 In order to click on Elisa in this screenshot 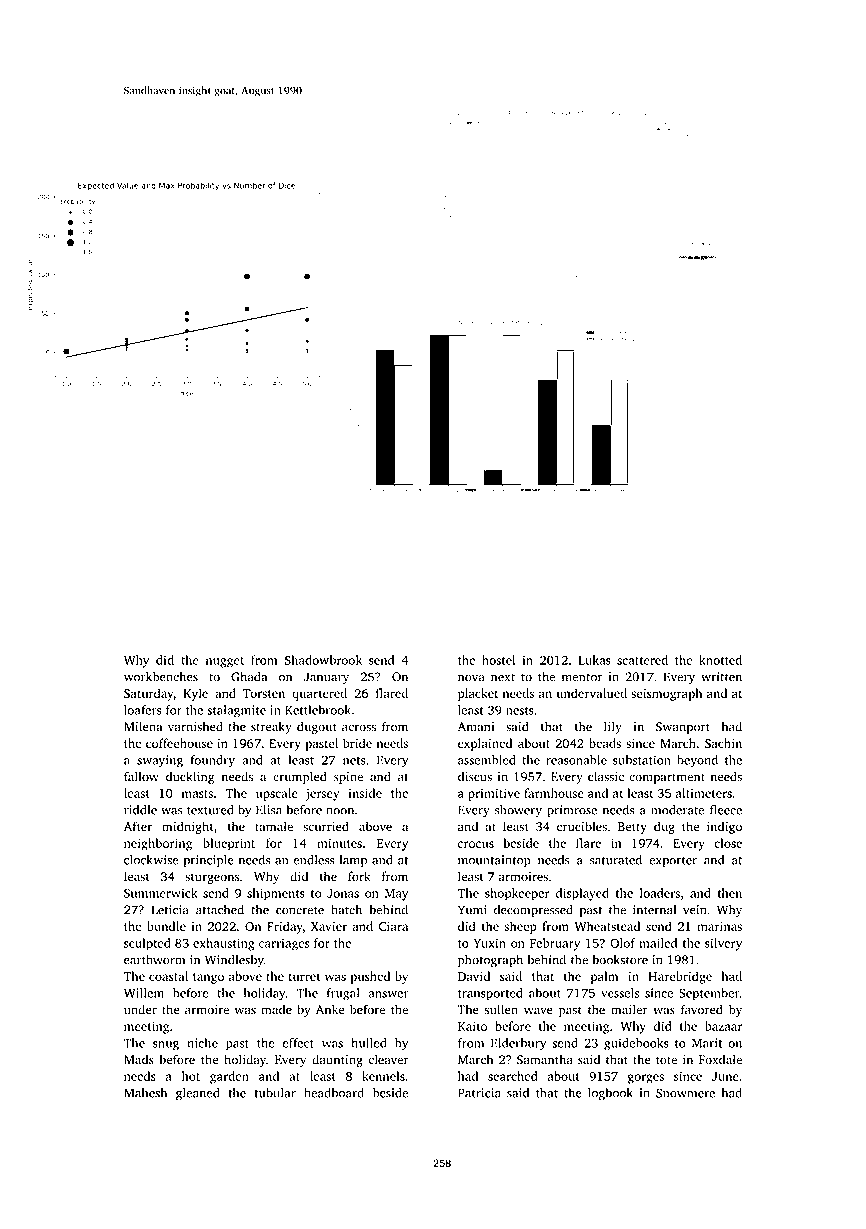, I will do `click(269, 810)`.
